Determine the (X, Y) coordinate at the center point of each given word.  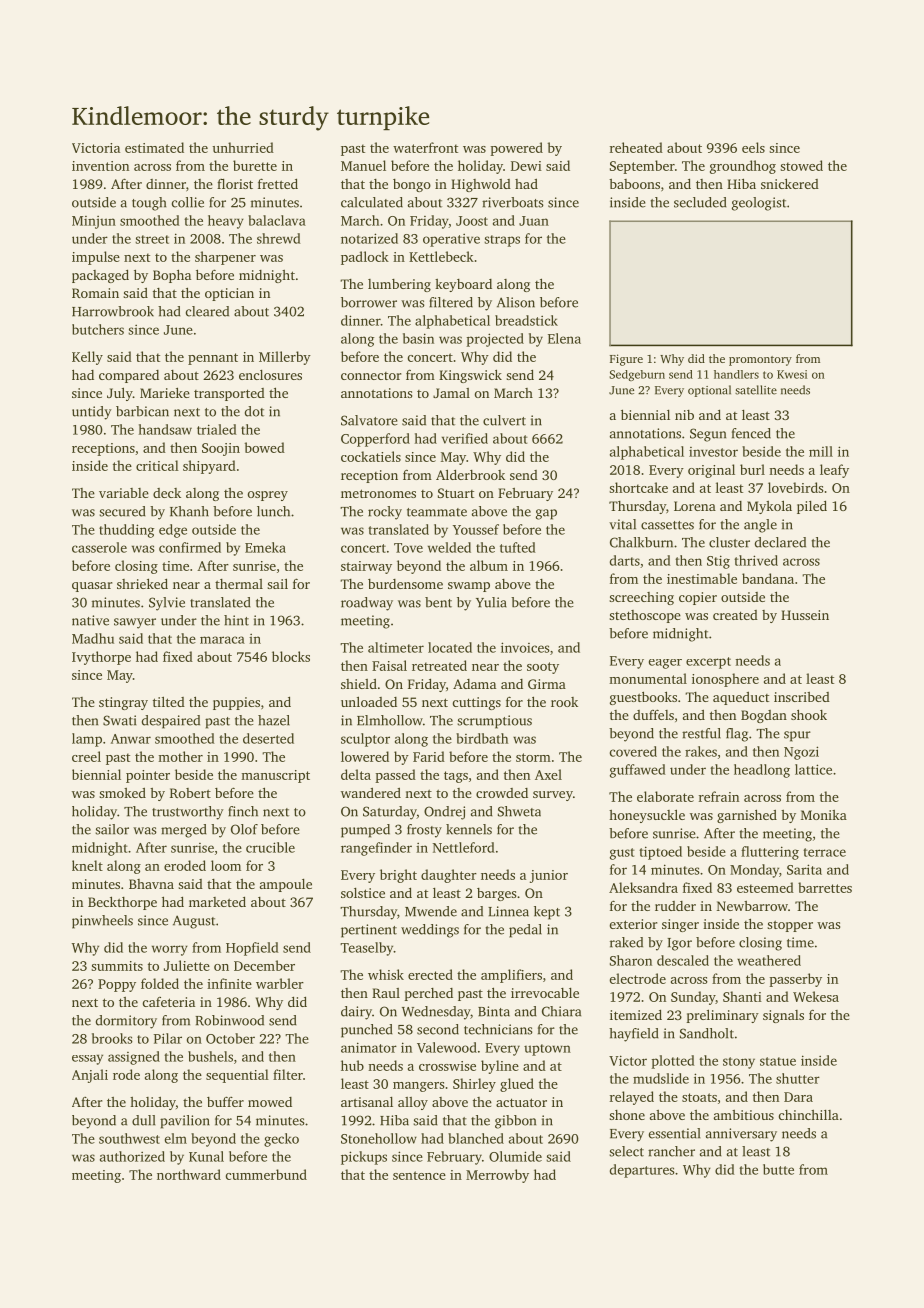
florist (235, 184)
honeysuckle (647, 816)
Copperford (375, 440)
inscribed (802, 697)
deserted (268, 738)
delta (356, 774)
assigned (134, 1058)
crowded (502, 793)
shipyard (209, 467)
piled (812, 507)
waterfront (425, 147)
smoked (122, 793)
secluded (700, 202)
